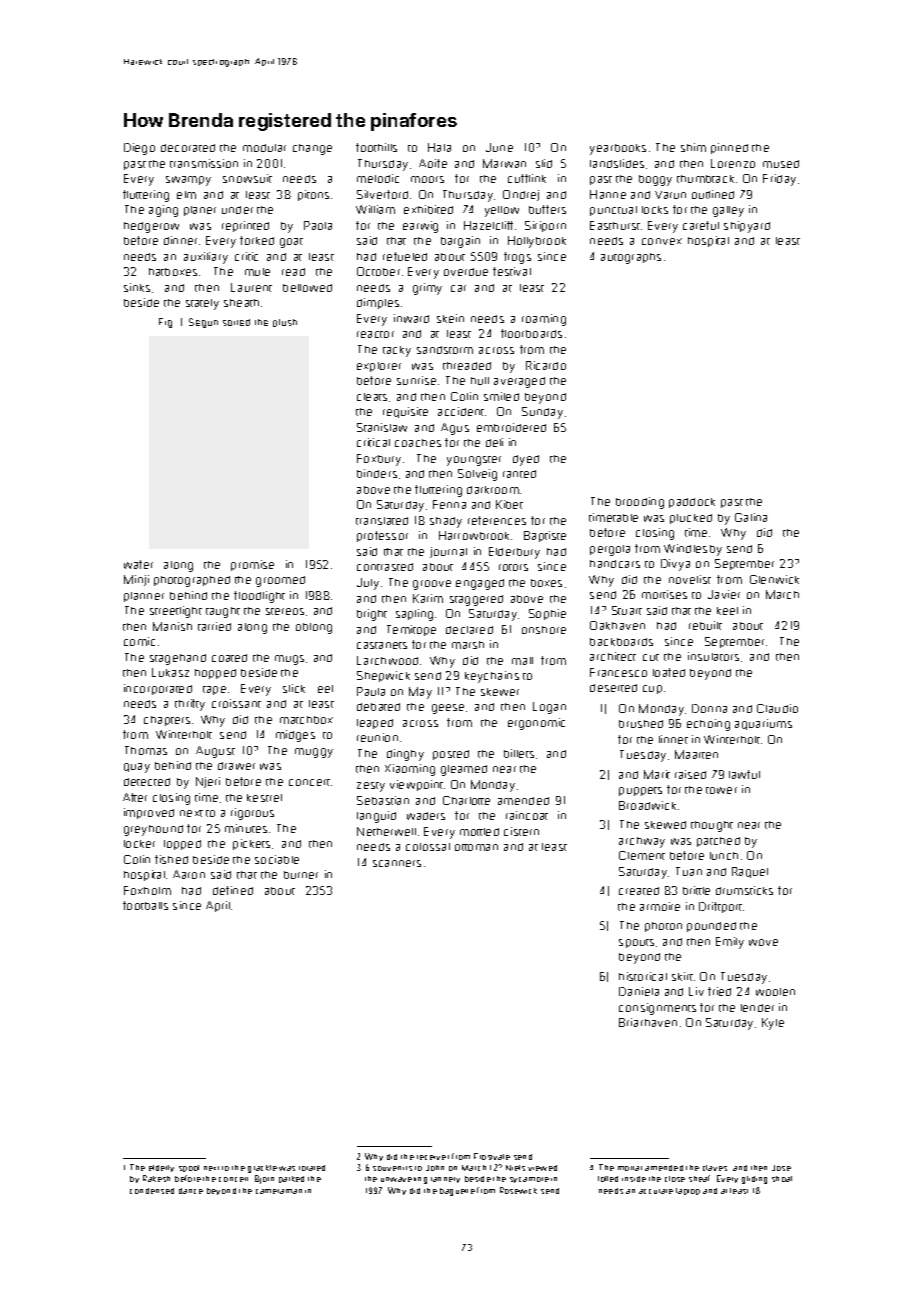 Image resolution: width=924 pixels, height=1308 pixels. What do you see at coordinates (656, 1191) in the screenshot?
I see `accurate` at bounding box center [656, 1191].
